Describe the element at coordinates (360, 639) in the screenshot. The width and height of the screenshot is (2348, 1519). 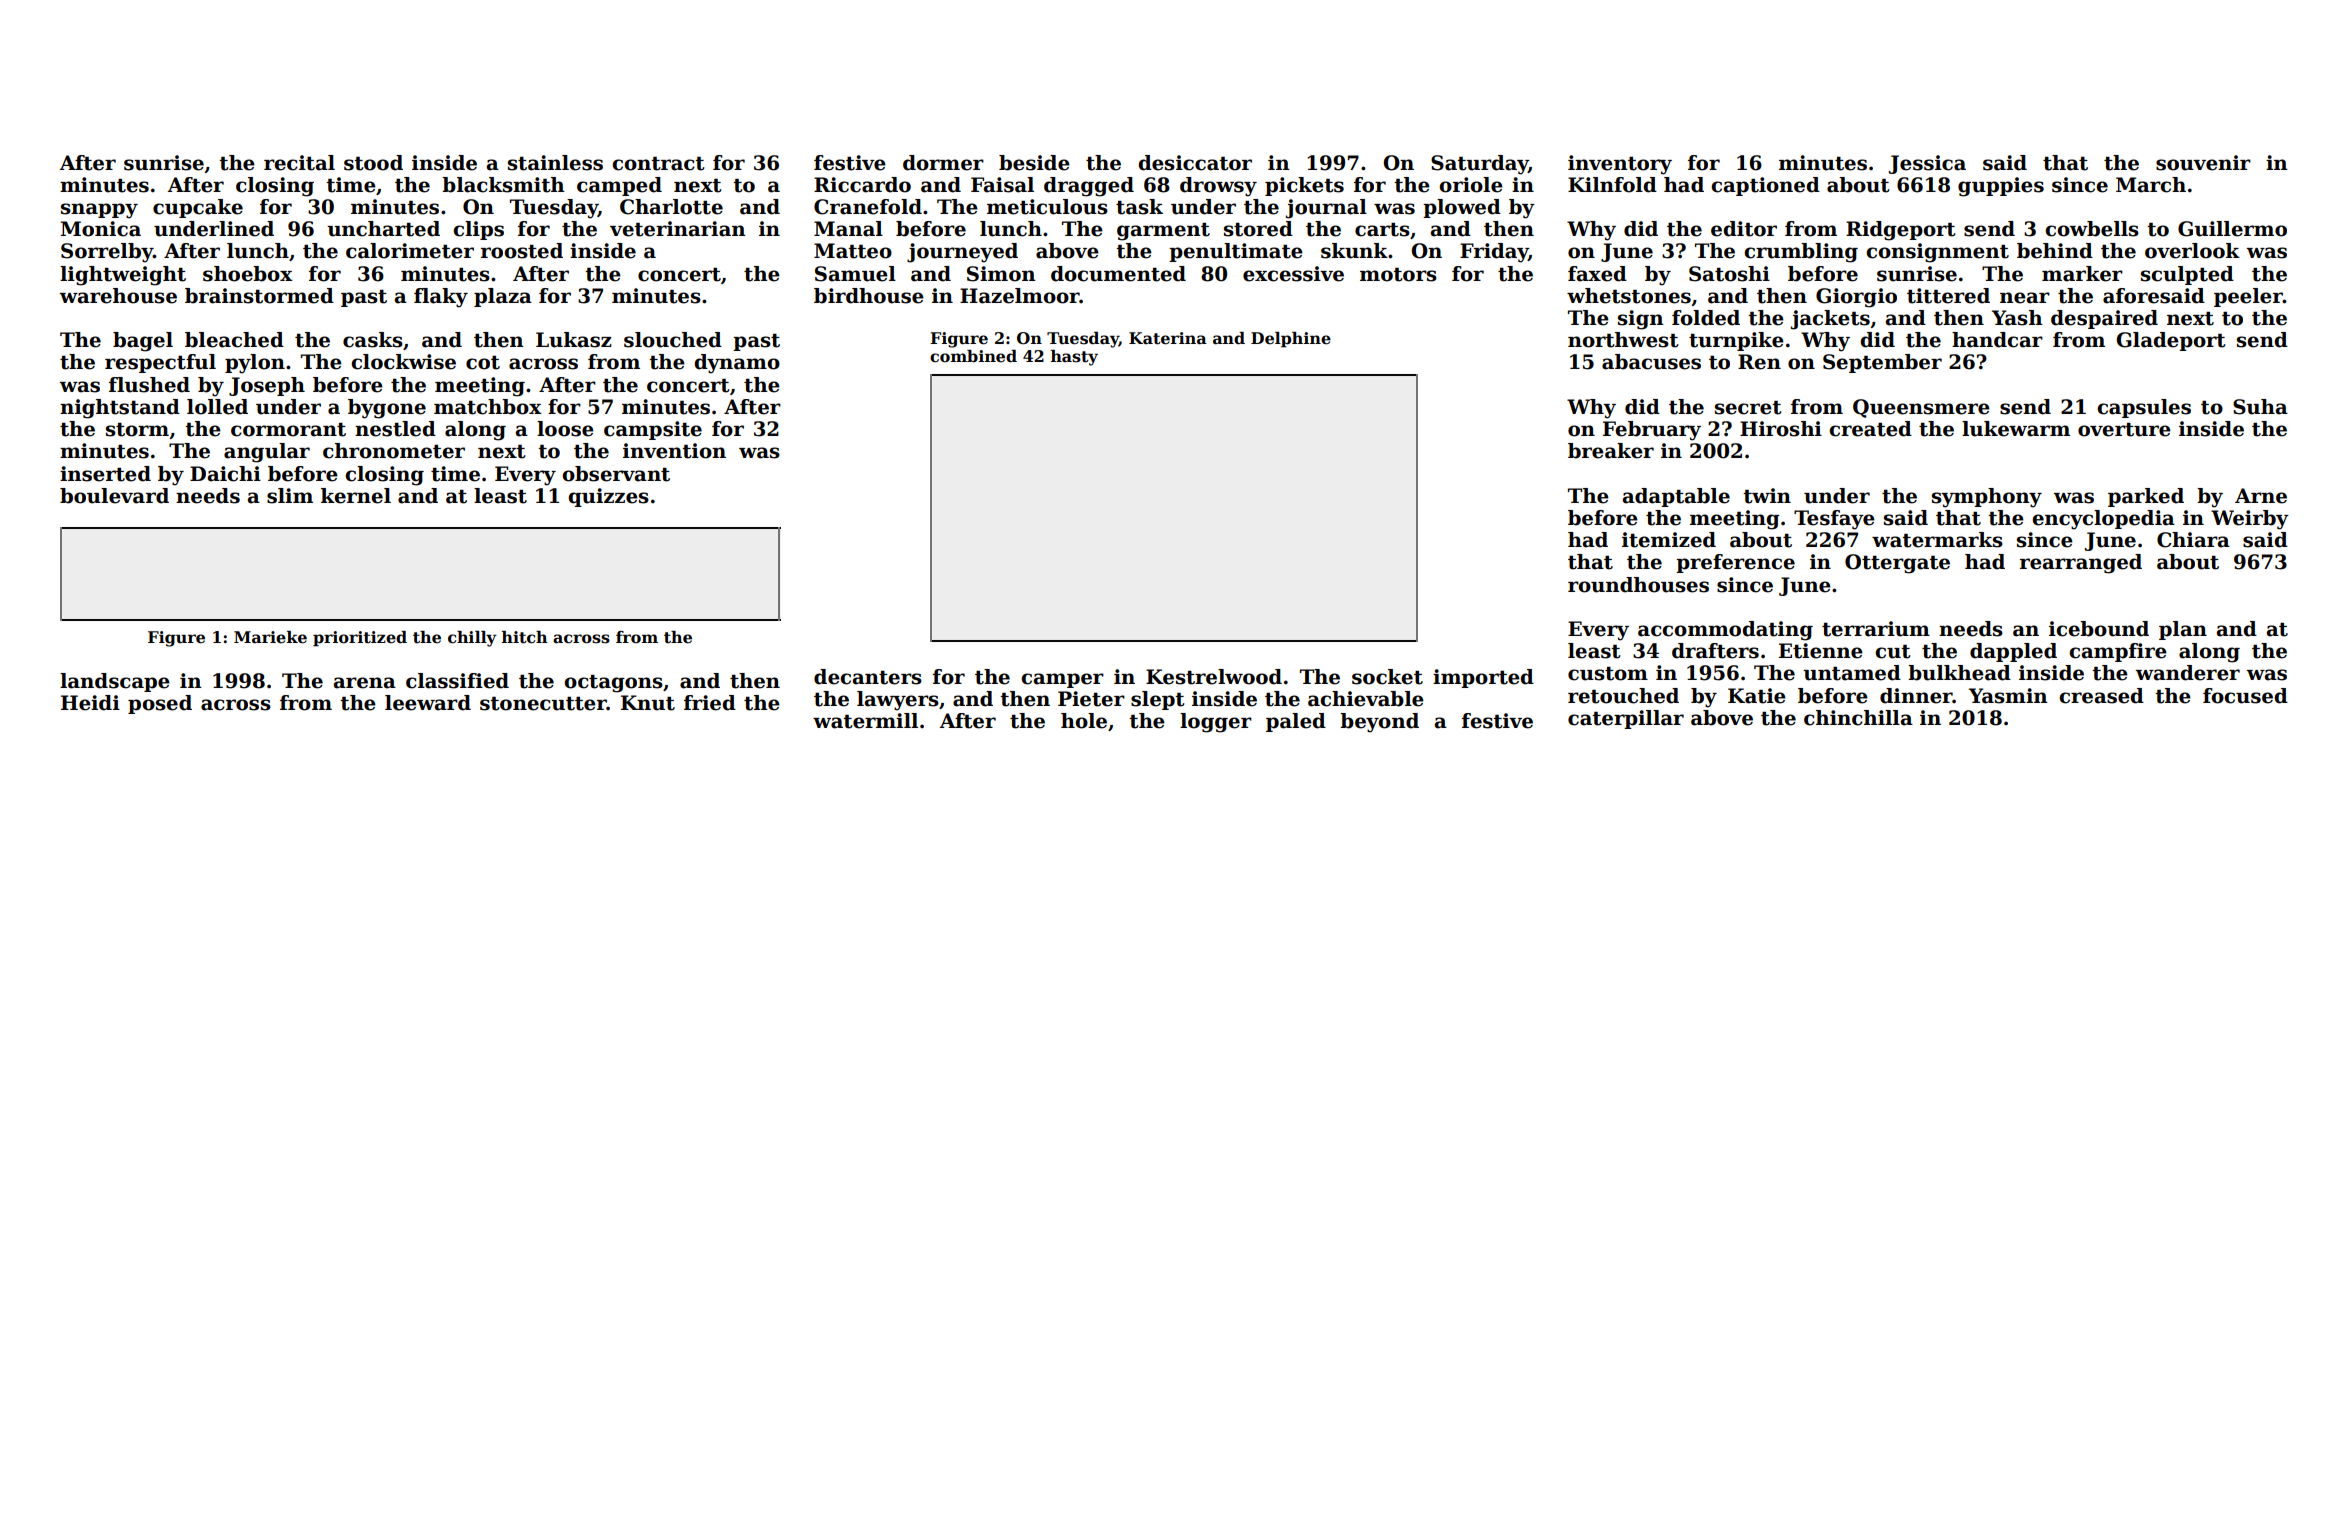
I see `prioritized` at that location.
